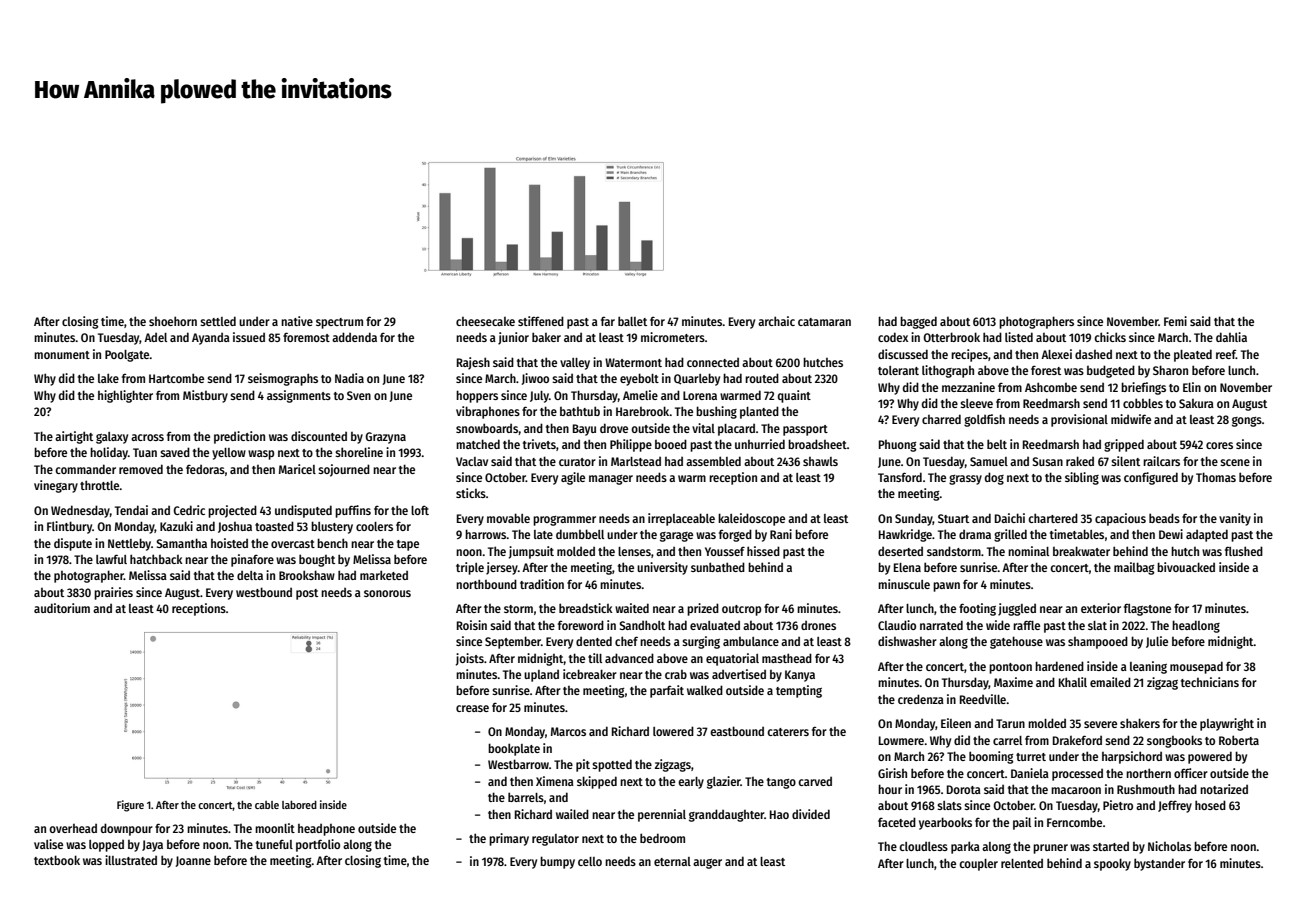  What do you see at coordinates (564, 521) in the screenshot?
I see `programmer` at bounding box center [564, 521].
